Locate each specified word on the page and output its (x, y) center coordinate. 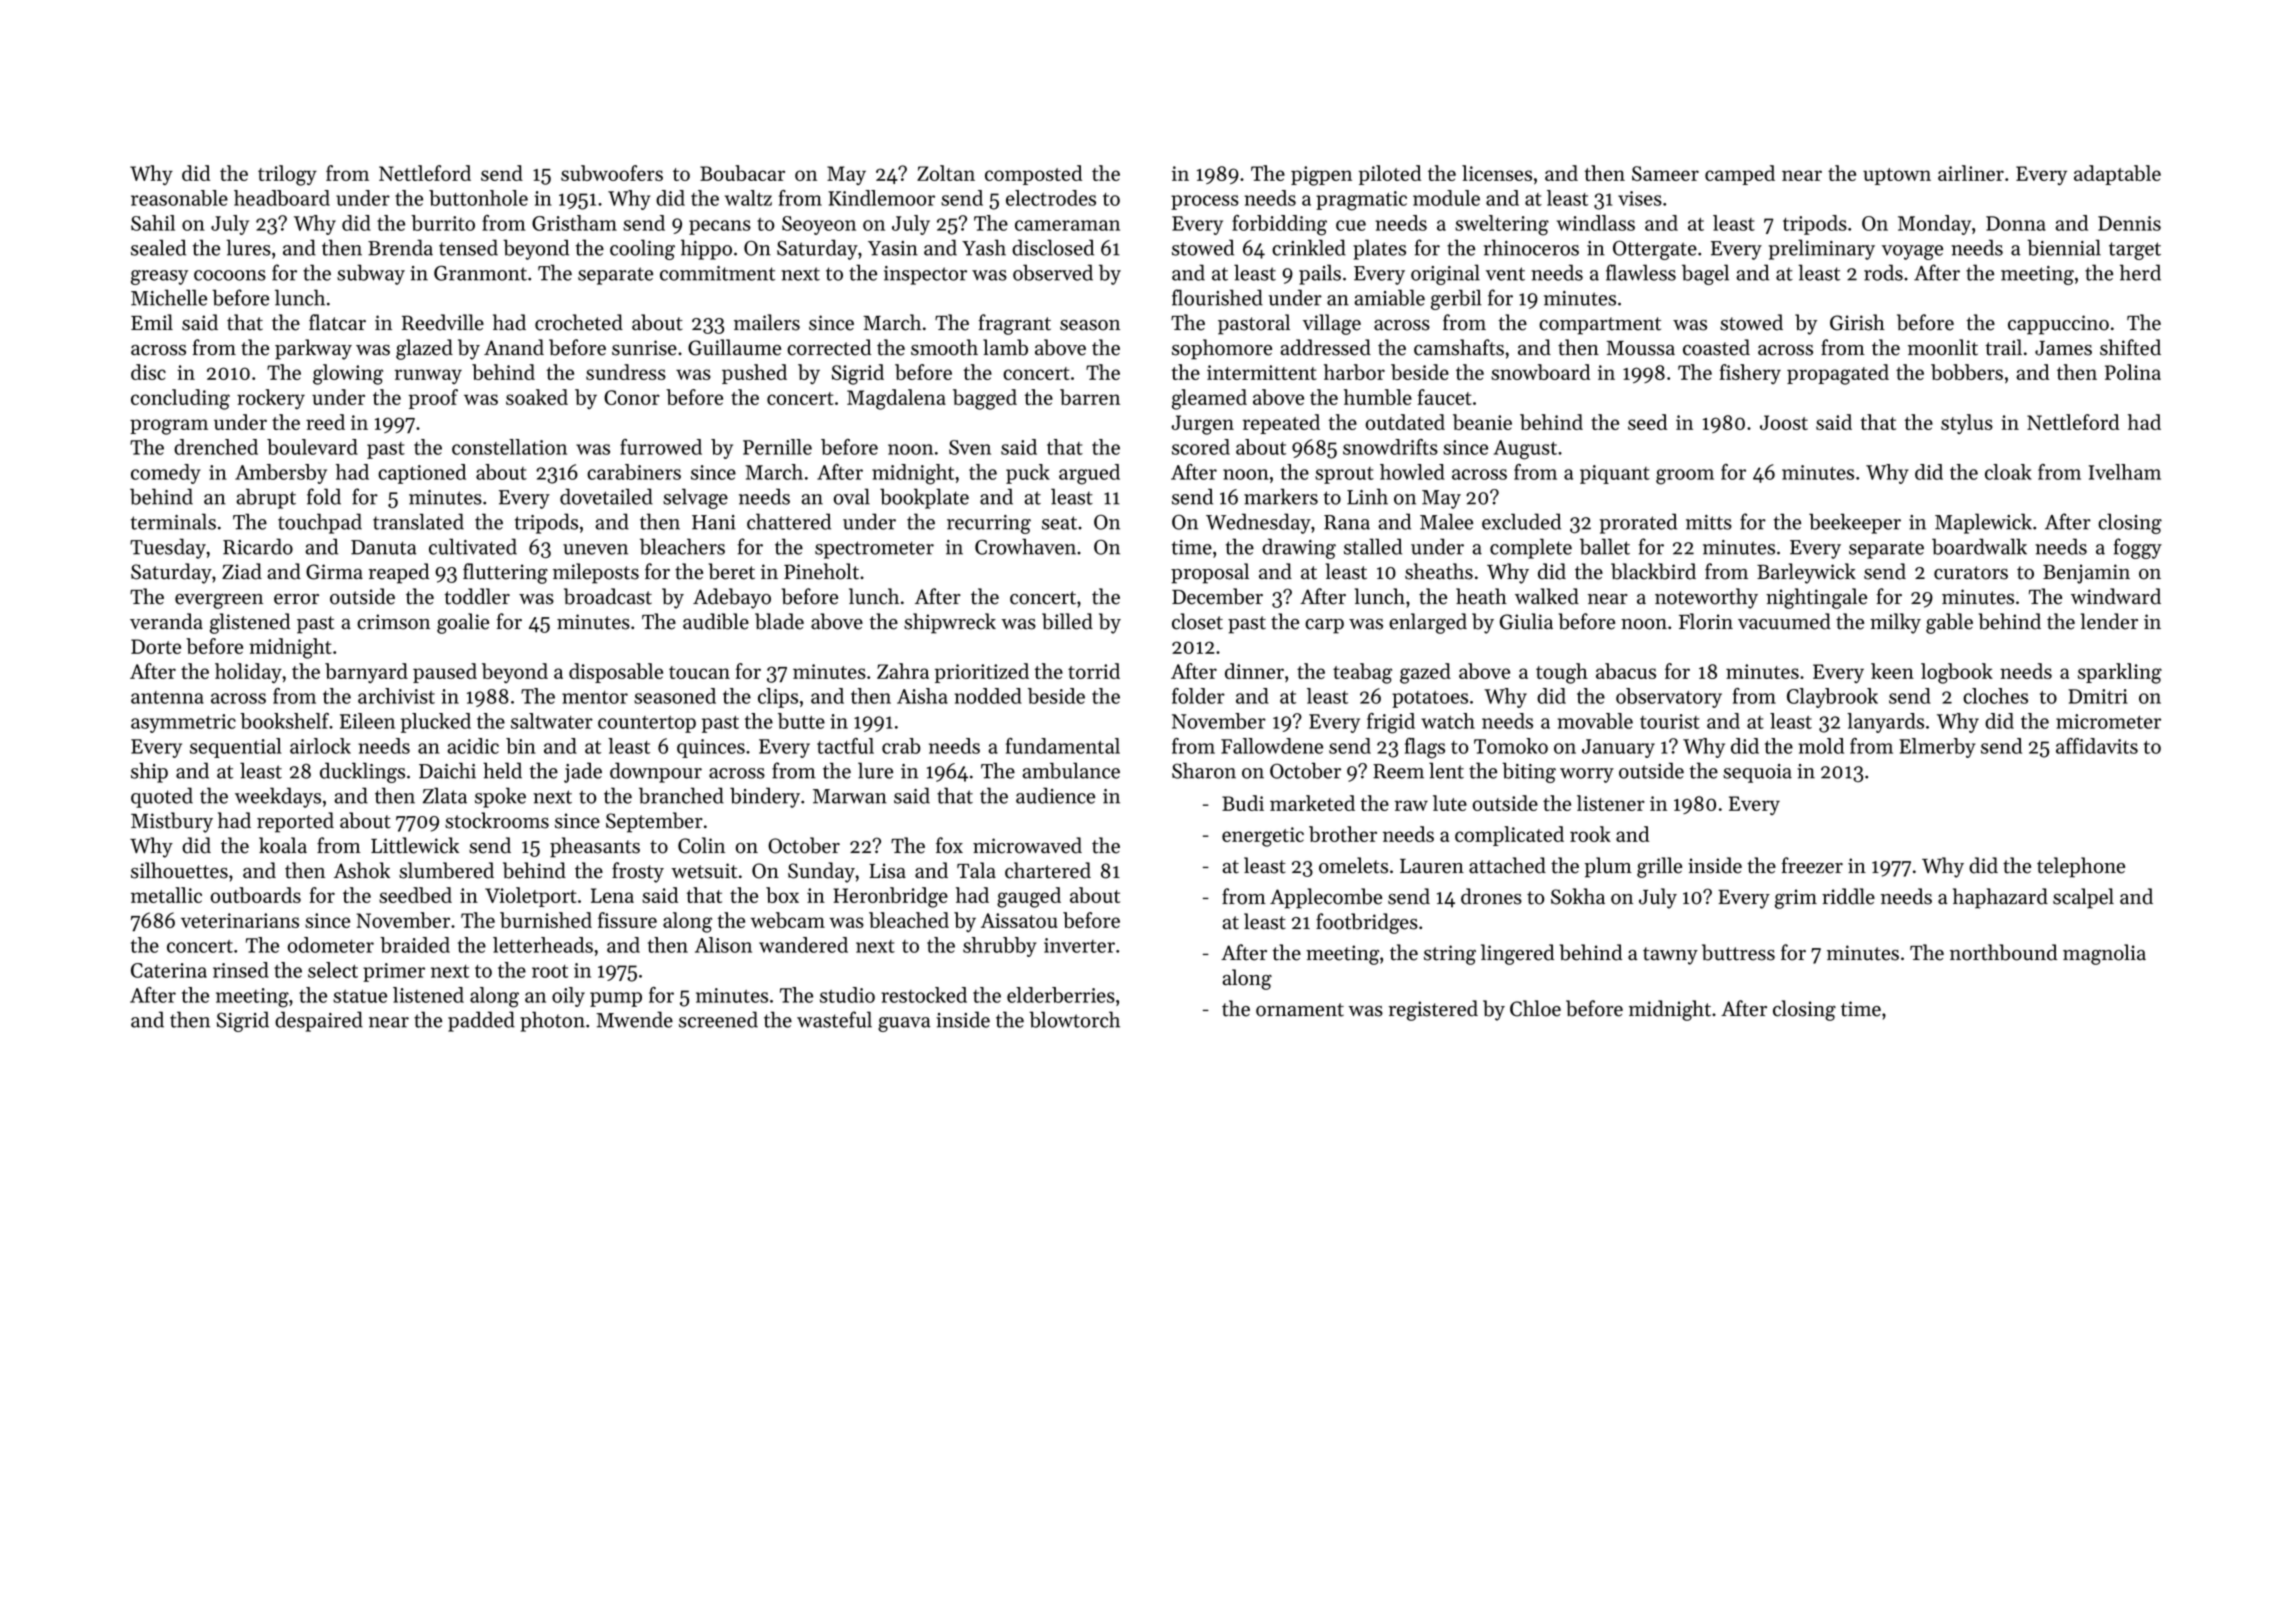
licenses (1497, 173)
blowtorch (1074, 1019)
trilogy (287, 175)
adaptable (2117, 175)
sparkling (2120, 673)
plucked (436, 723)
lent (1446, 770)
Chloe (1535, 1008)
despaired (319, 1021)
